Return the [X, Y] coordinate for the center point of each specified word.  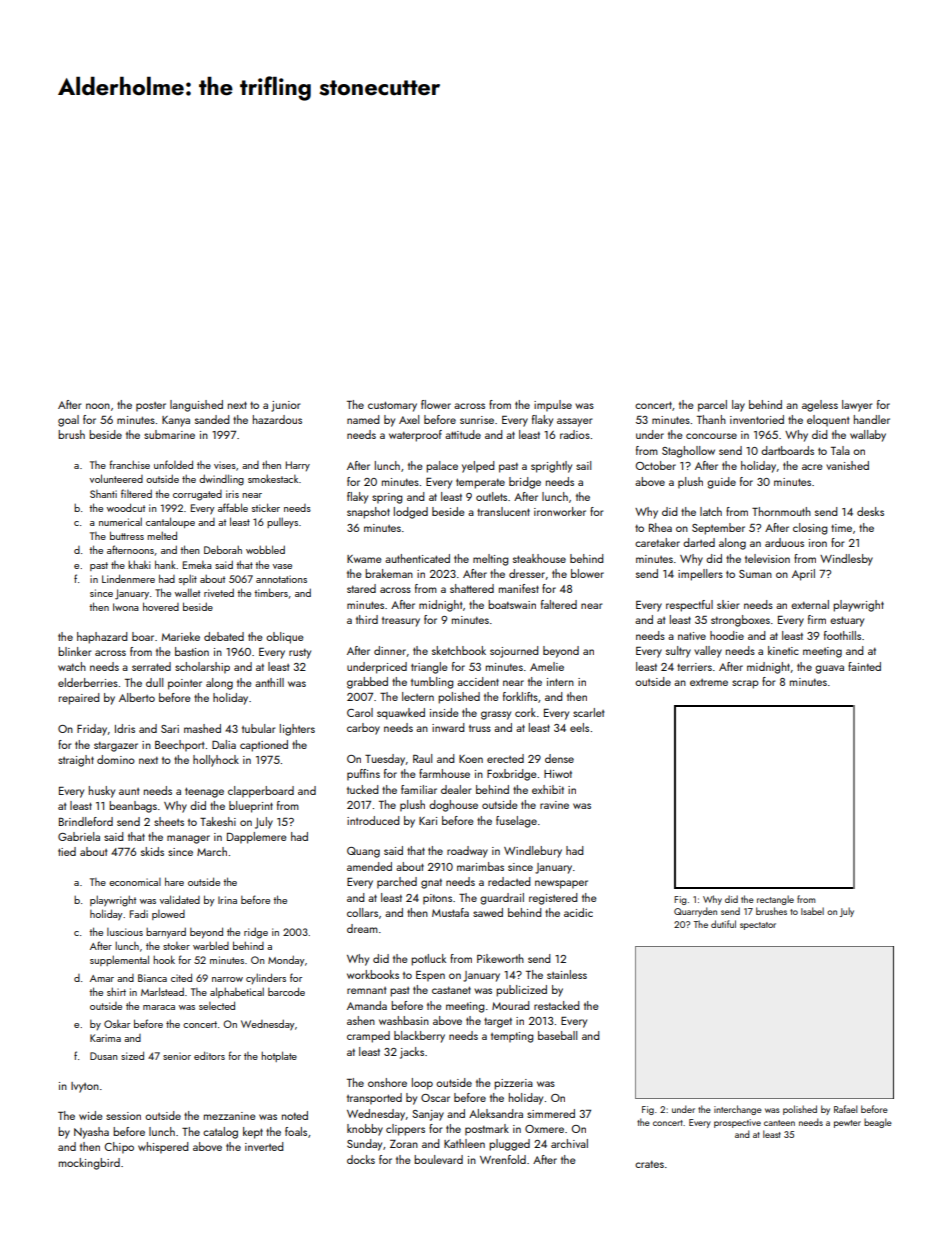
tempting [512, 1037]
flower [436, 404]
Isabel [812, 911]
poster [151, 407]
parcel [712, 406]
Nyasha [91, 1133]
